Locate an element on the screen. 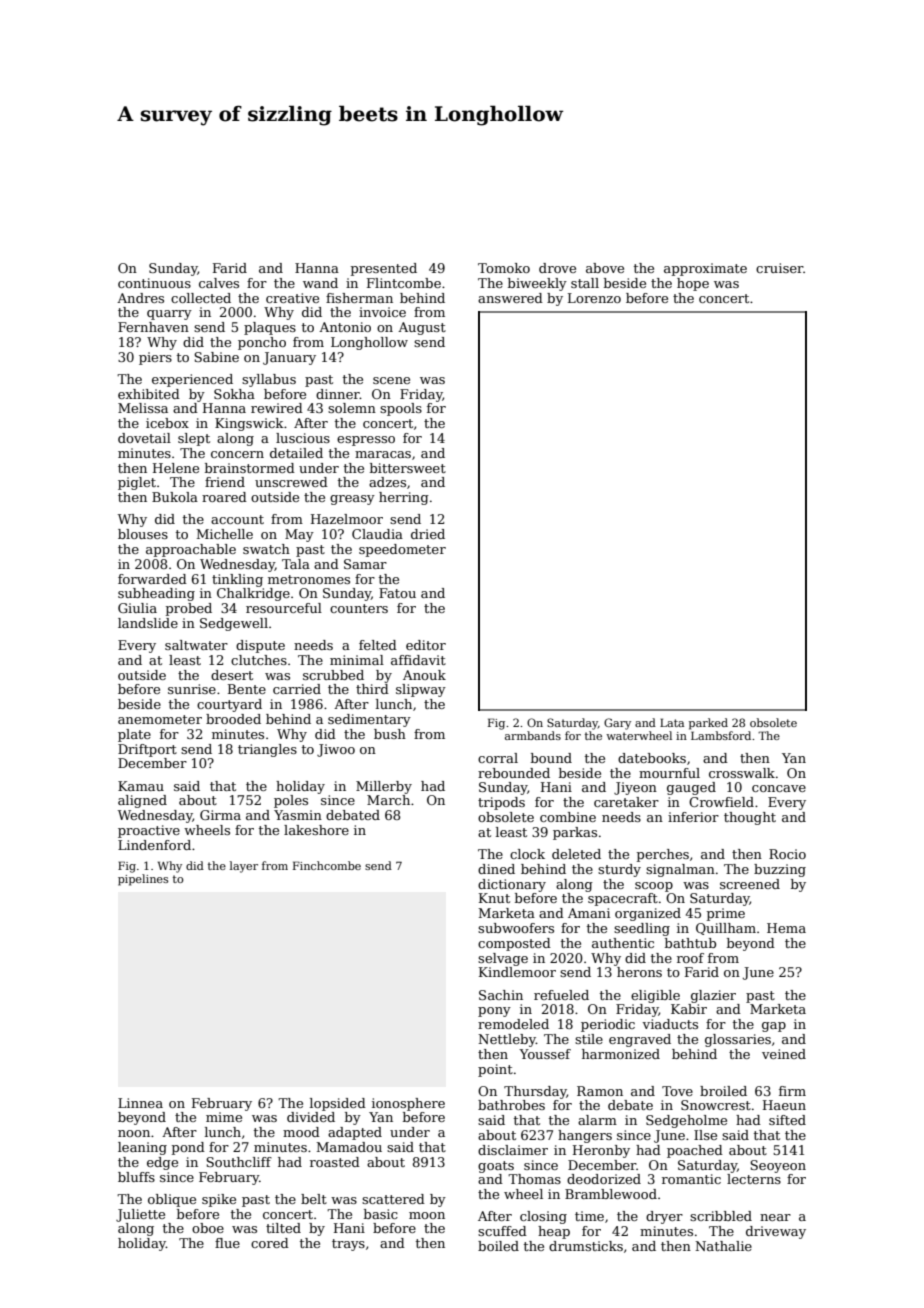  ionosphere is located at coordinates (408, 1104).
